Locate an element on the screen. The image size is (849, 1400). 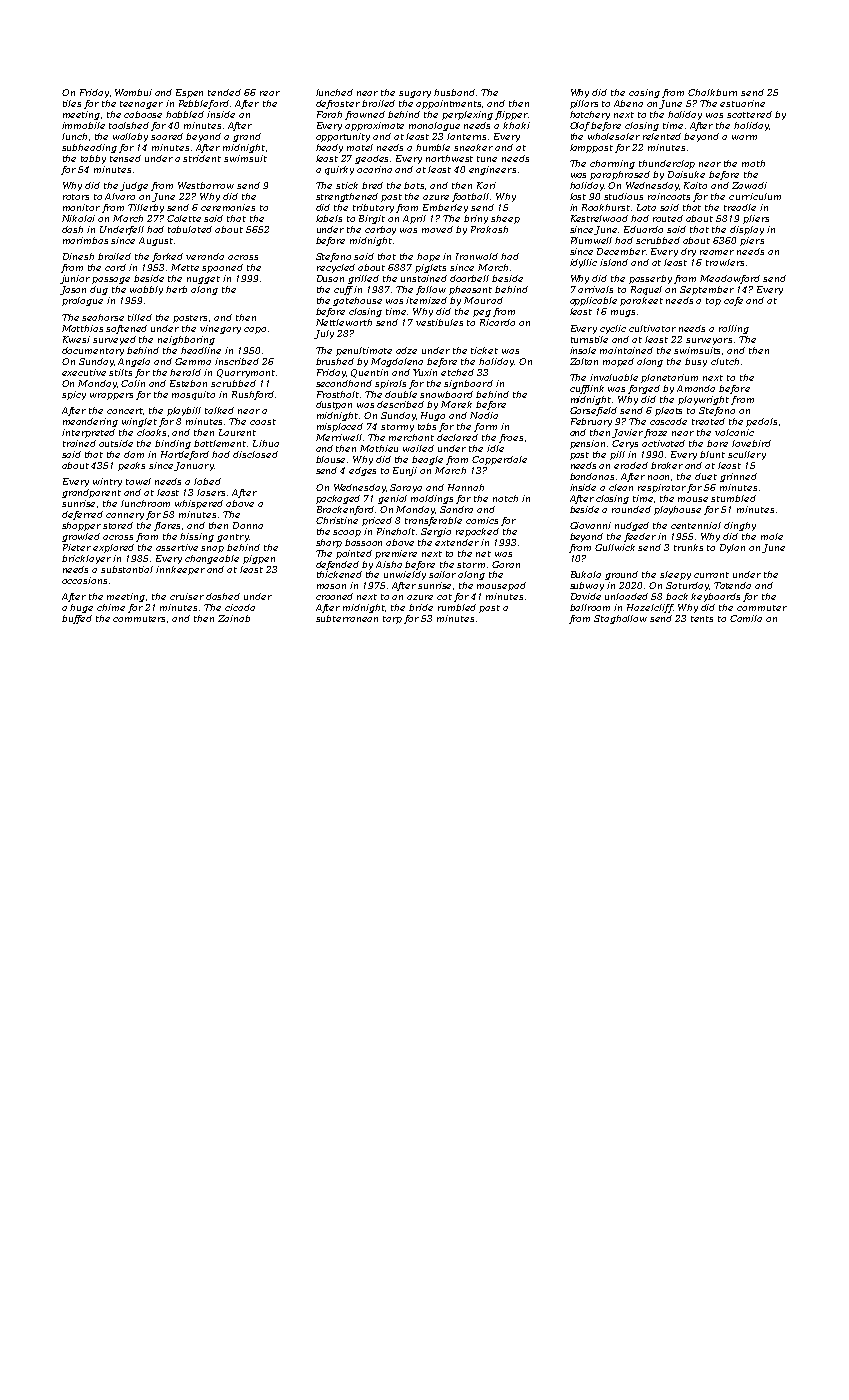
estuarine is located at coordinates (742, 103).
